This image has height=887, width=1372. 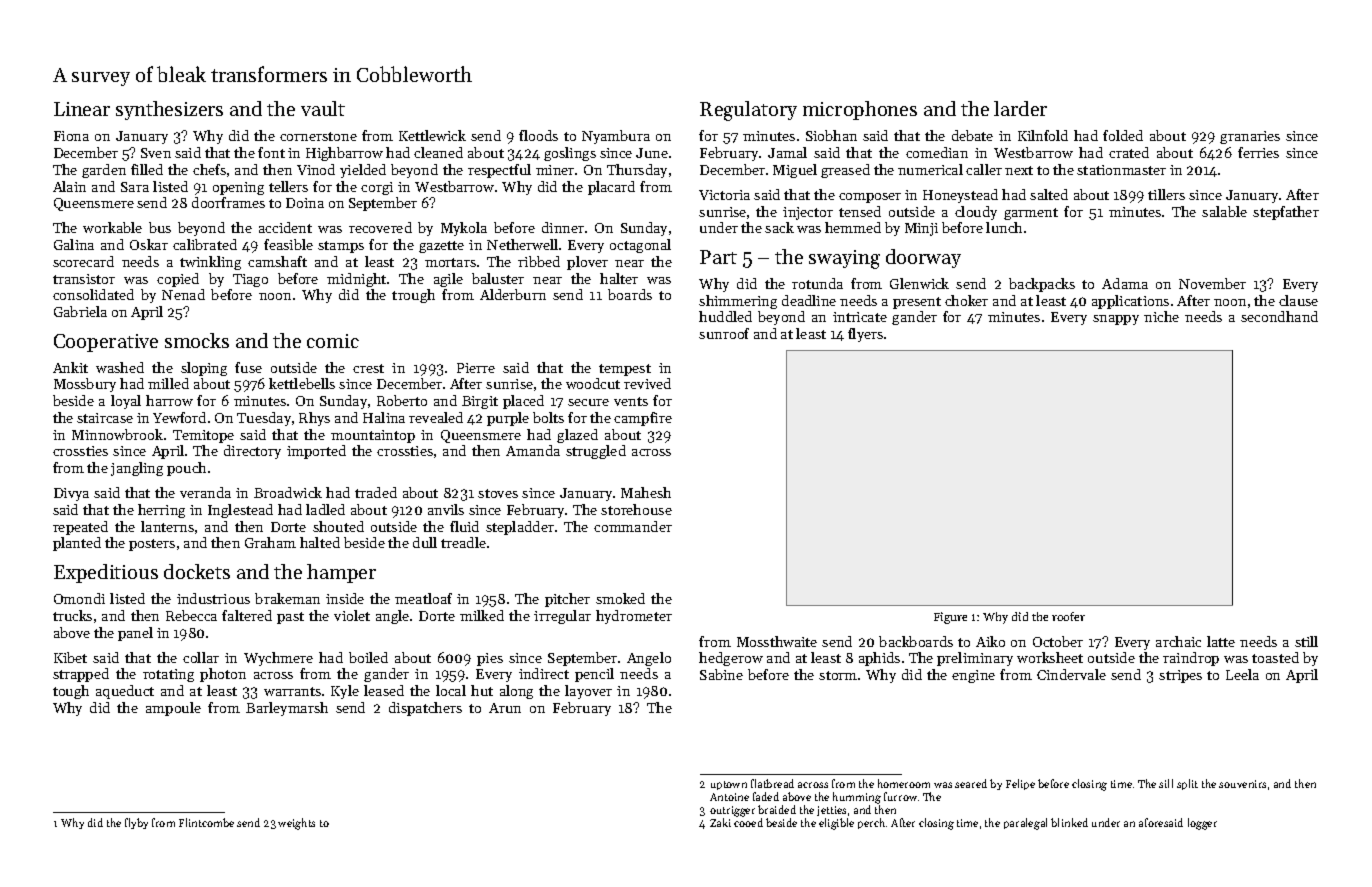 What do you see at coordinates (287, 709) in the image?
I see `Barleymarsh` at bounding box center [287, 709].
